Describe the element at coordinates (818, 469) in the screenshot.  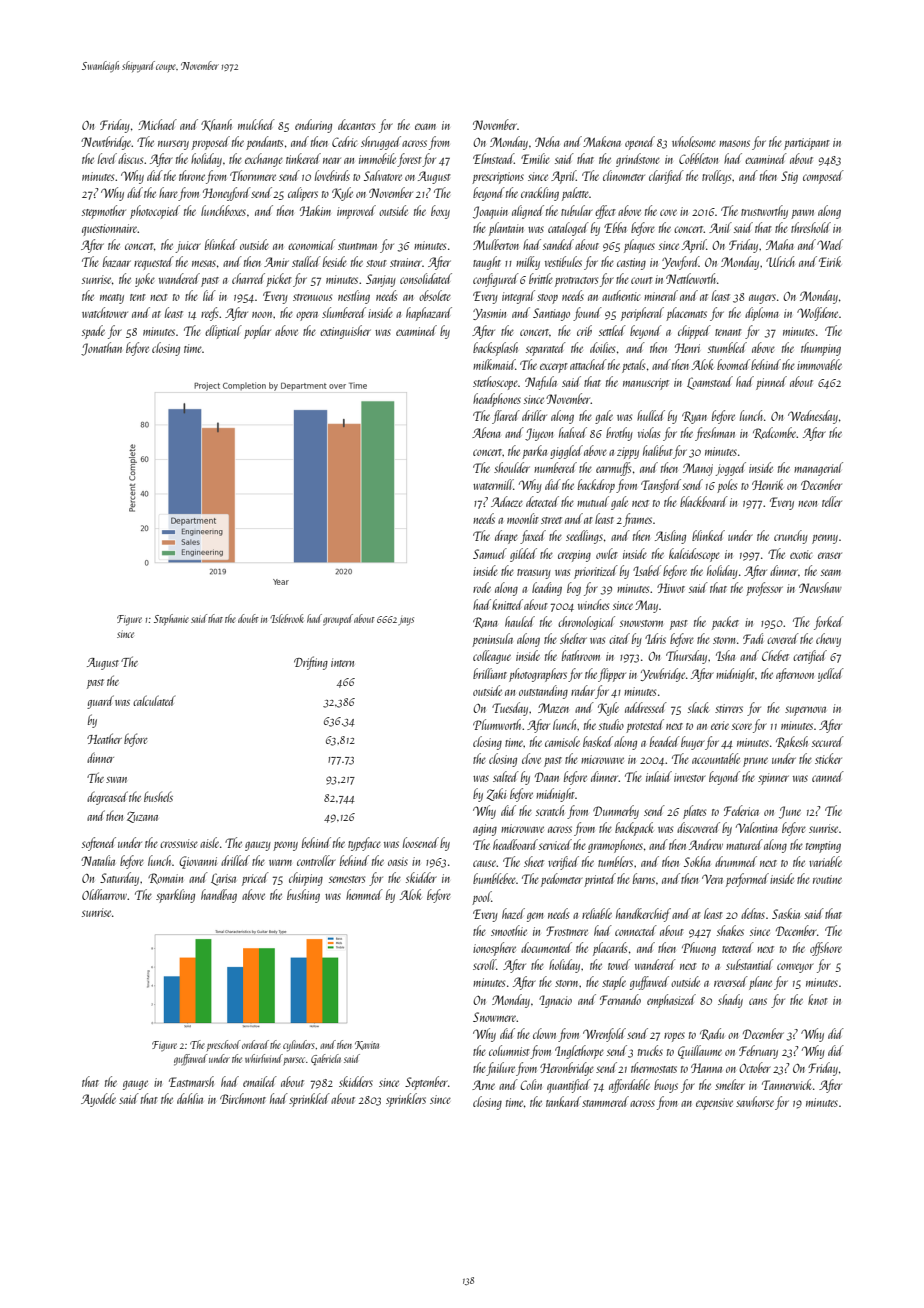
I see `managerial` at that location.
